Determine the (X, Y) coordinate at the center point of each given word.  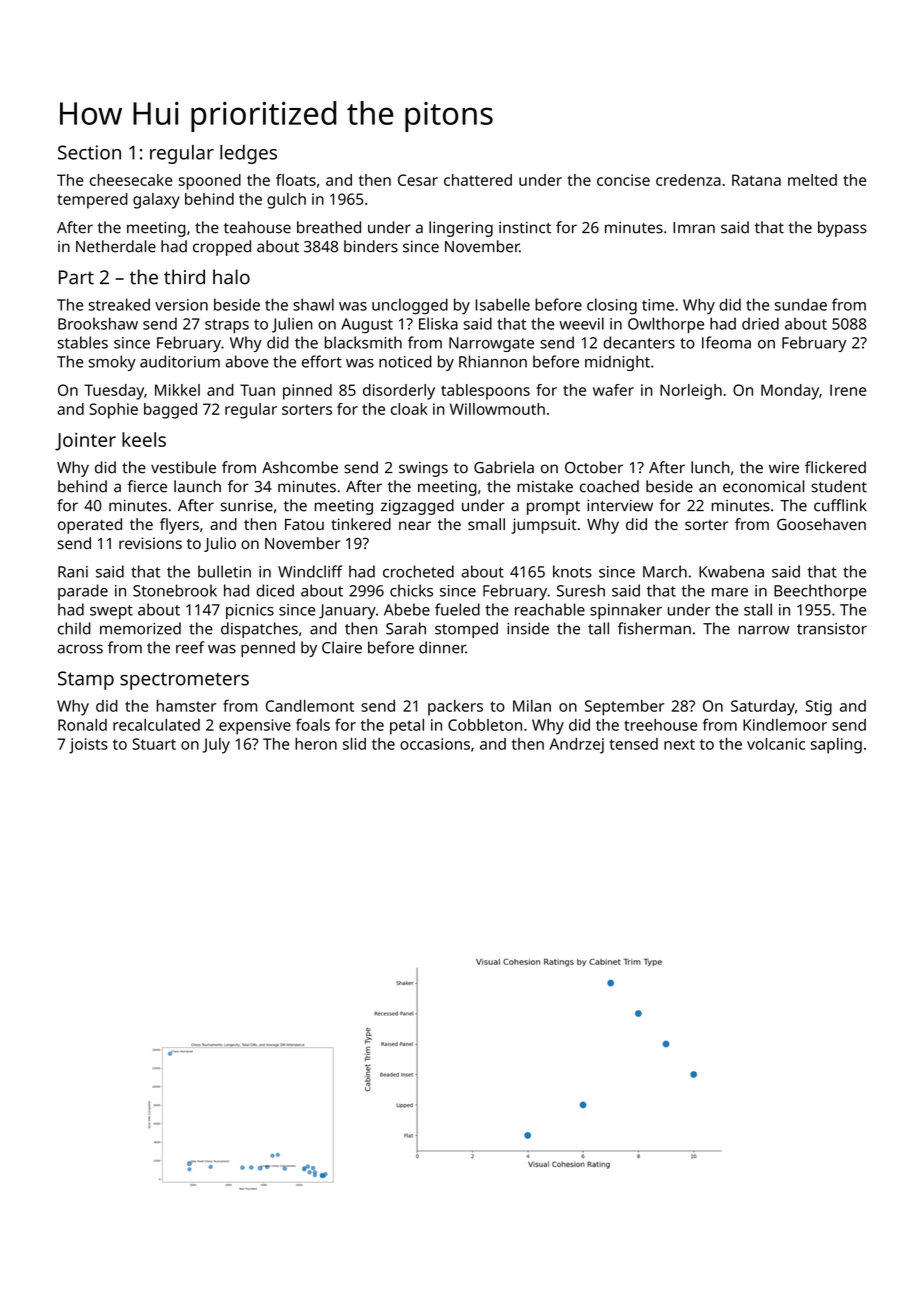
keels (144, 439)
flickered (835, 467)
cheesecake (131, 180)
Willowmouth (497, 409)
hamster (186, 706)
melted (812, 180)
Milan (532, 706)
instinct (525, 228)
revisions (150, 543)
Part (76, 277)
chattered (478, 180)
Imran (694, 228)
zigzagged (417, 507)
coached (609, 486)
